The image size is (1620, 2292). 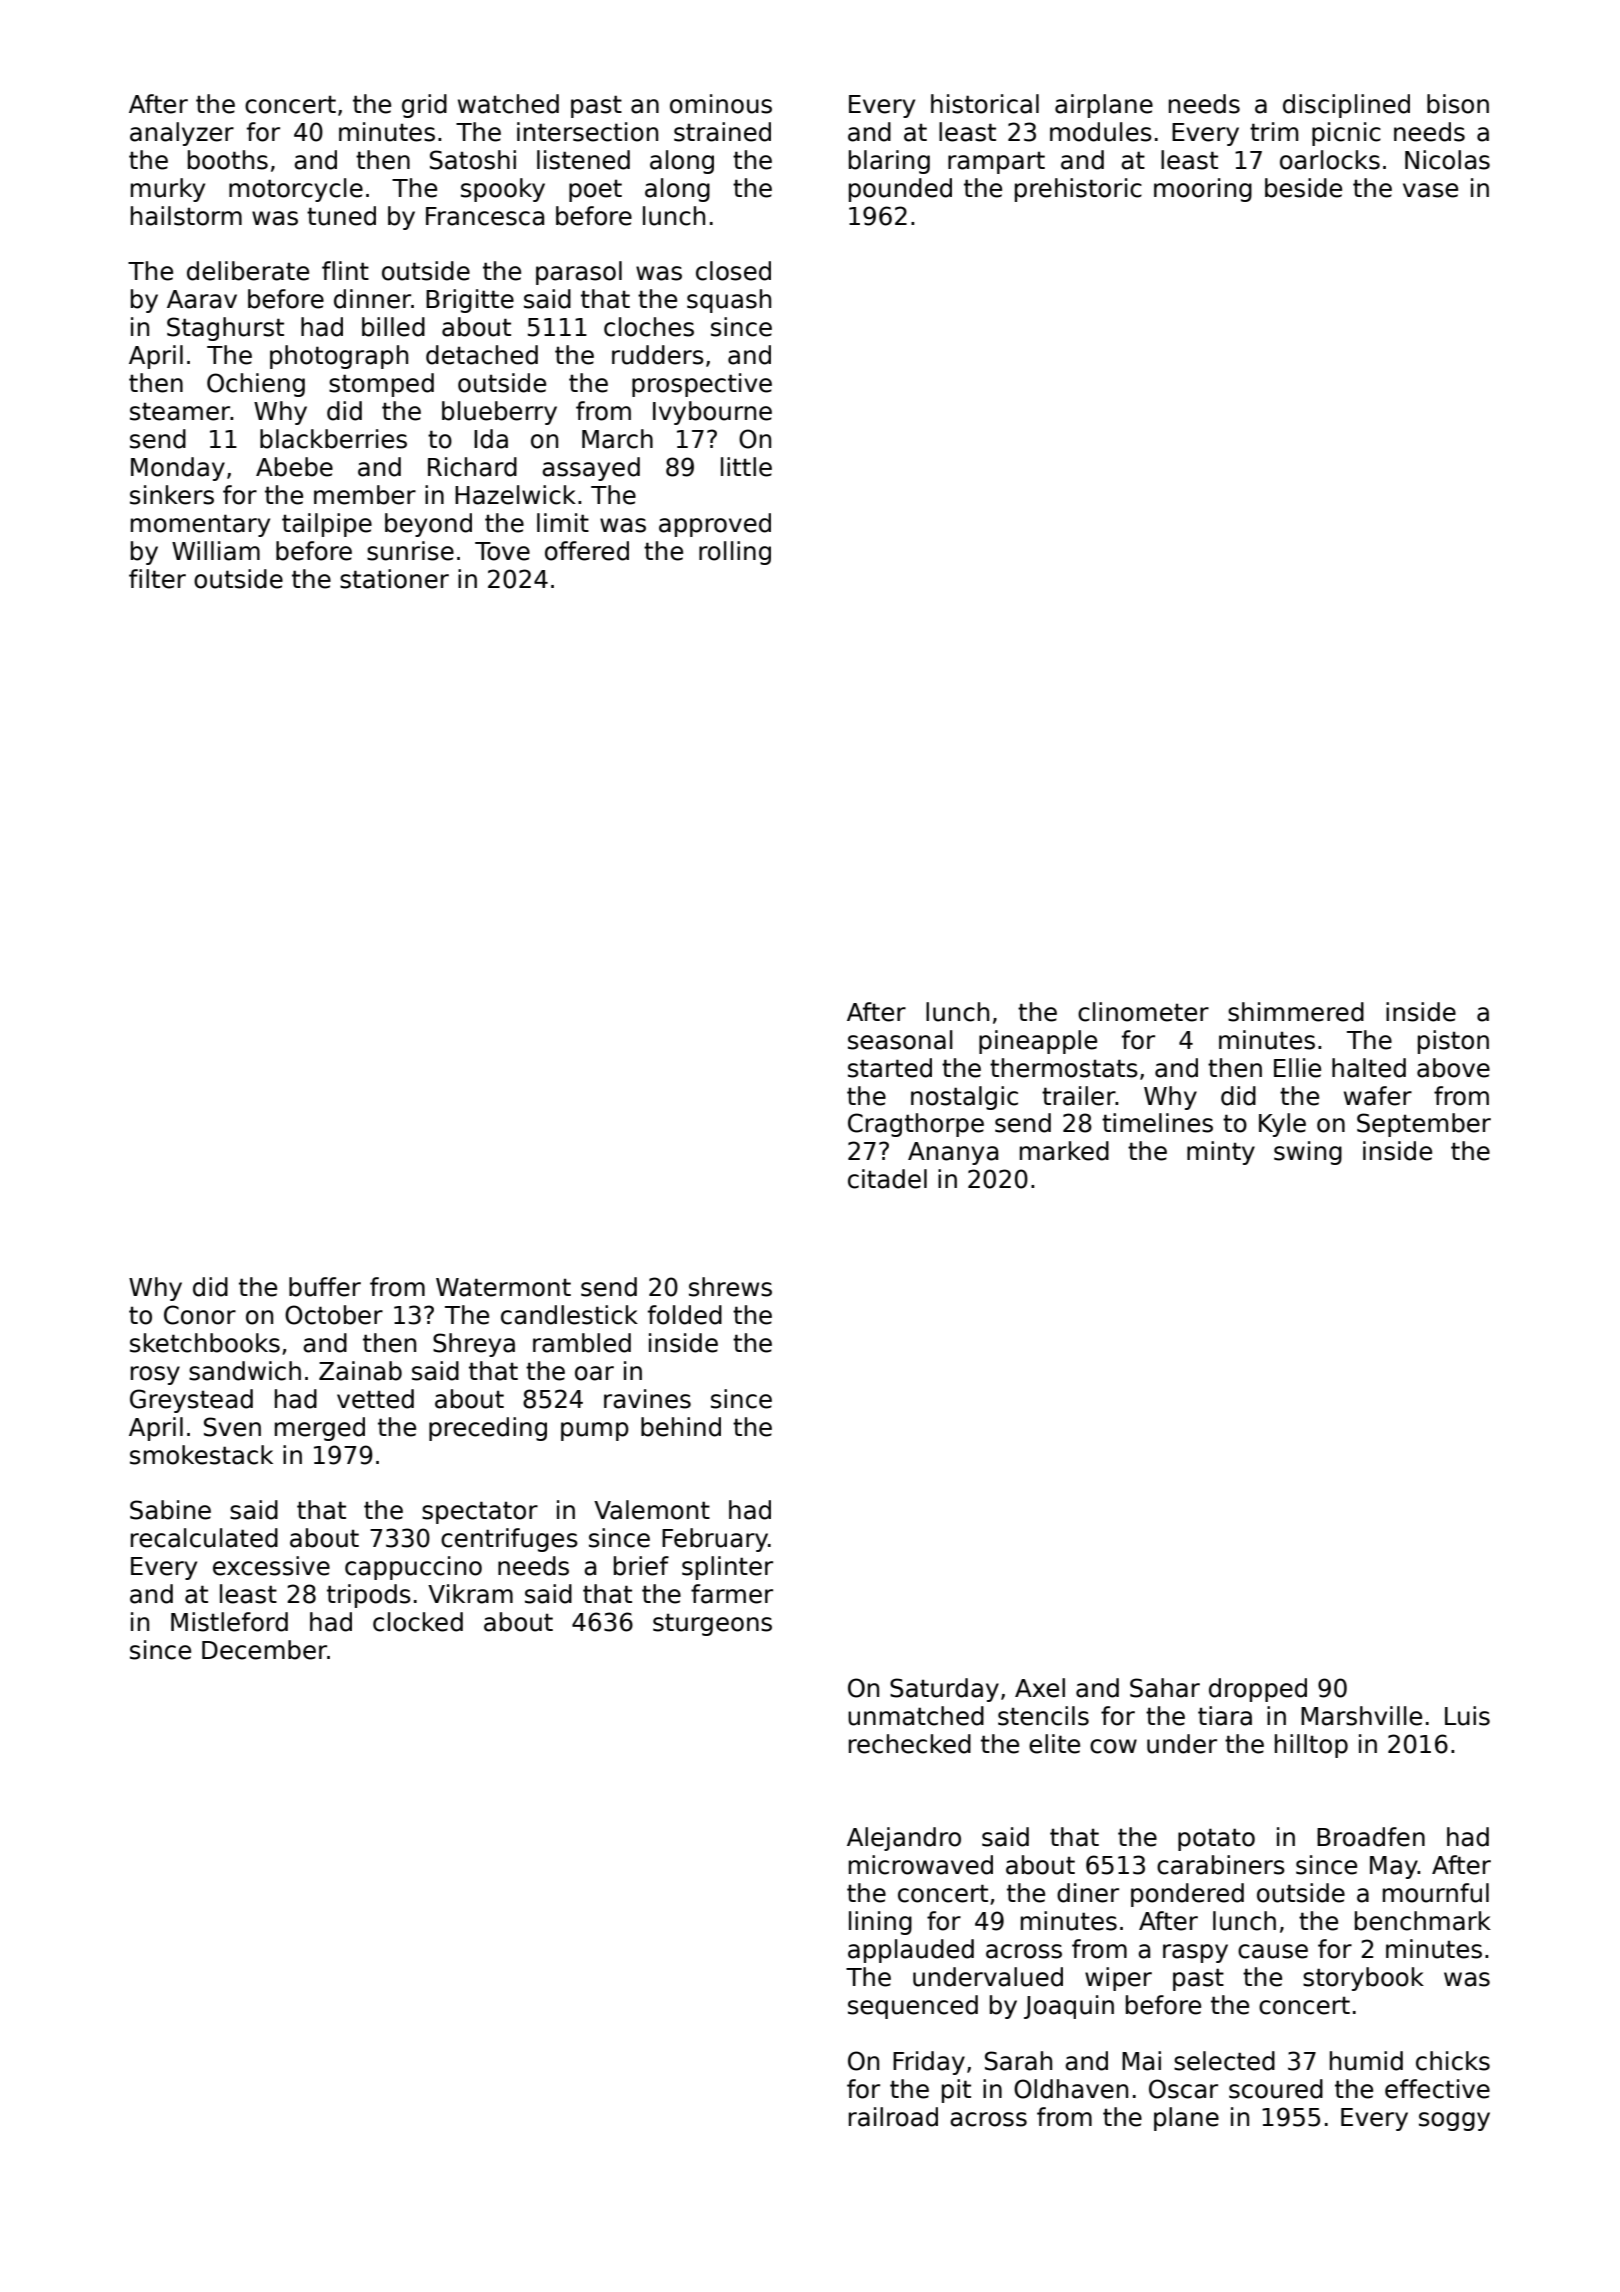 I want to click on buffer, so click(x=325, y=1287).
